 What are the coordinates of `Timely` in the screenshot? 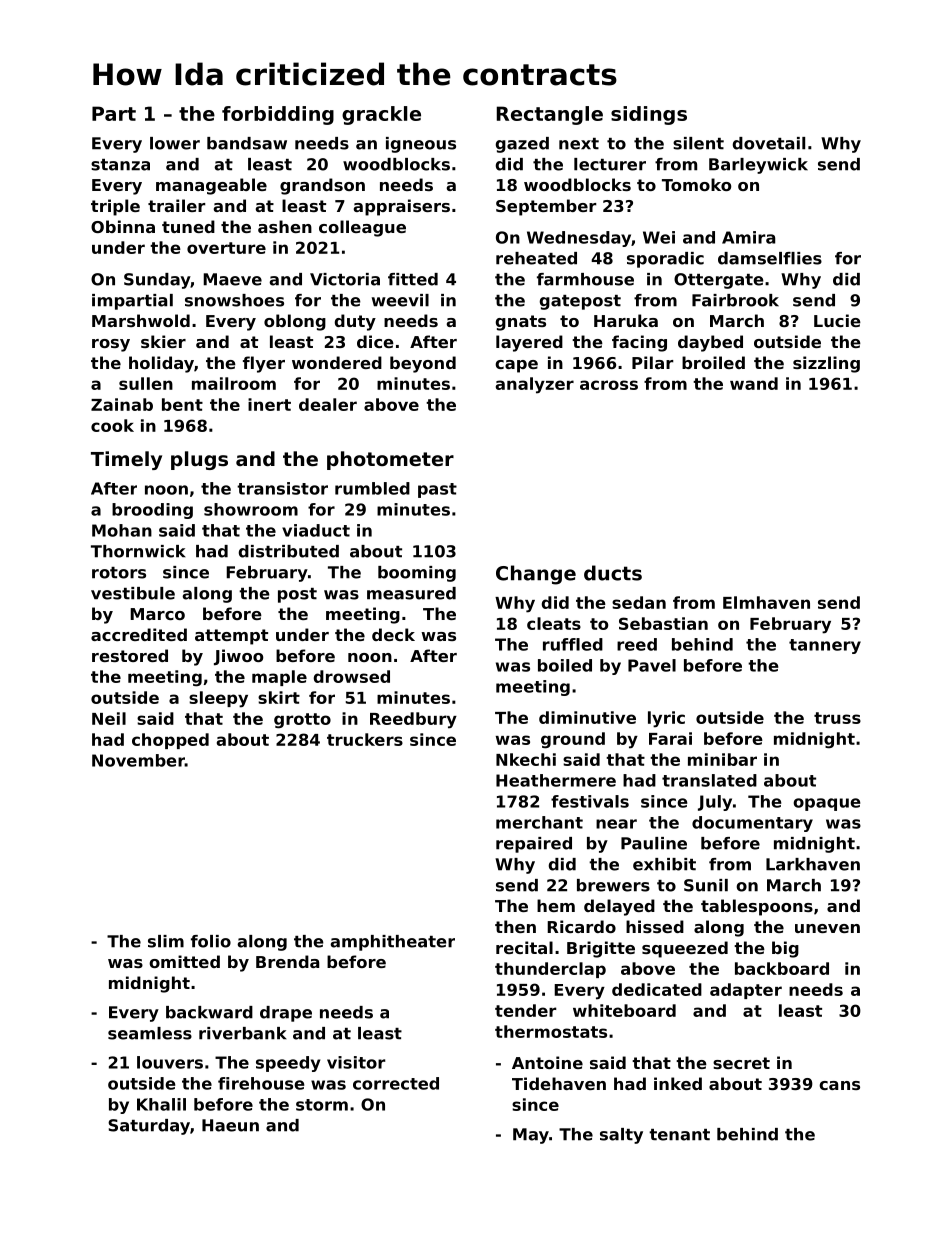 It's located at (126, 460).
